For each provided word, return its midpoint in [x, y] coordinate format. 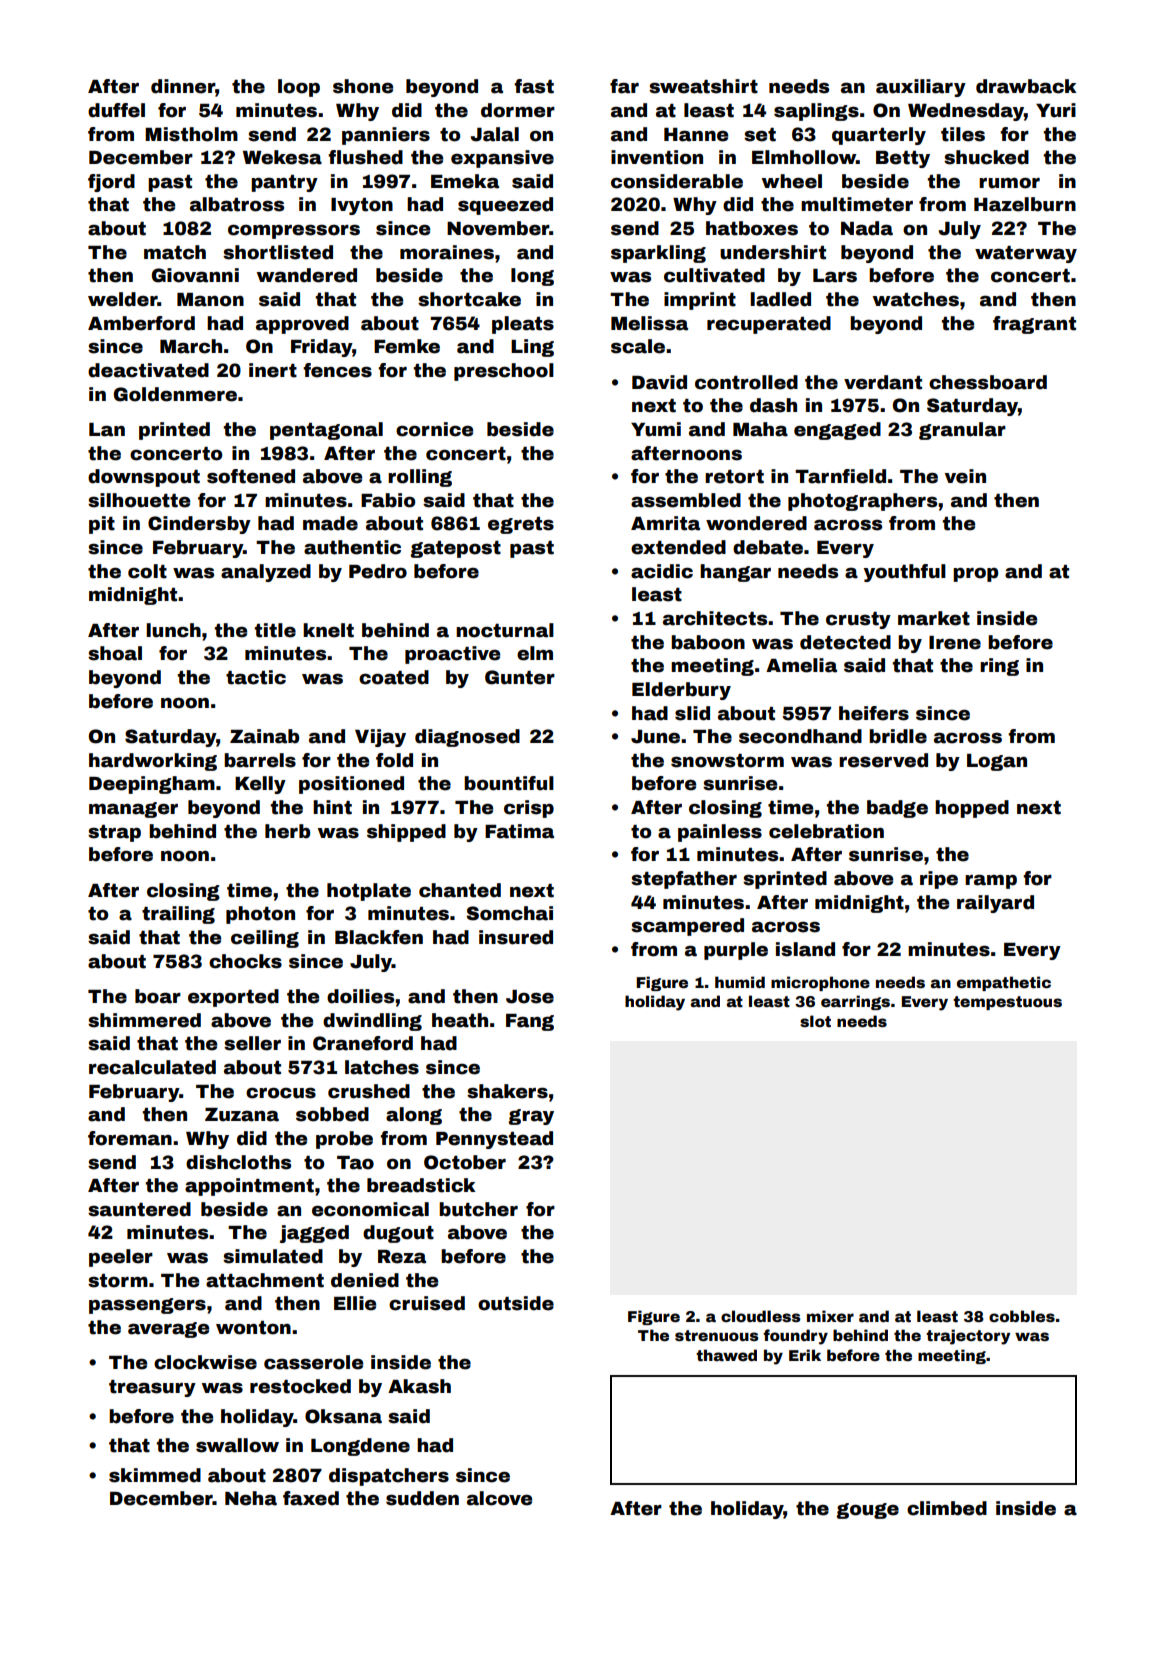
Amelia [801, 665]
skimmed [155, 1475]
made [330, 523]
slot [815, 1021]
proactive [452, 655]
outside [516, 1303]
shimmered [144, 1020]
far [624, 86]
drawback [1026, 86]
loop [299, 88]
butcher [478, 1209]
